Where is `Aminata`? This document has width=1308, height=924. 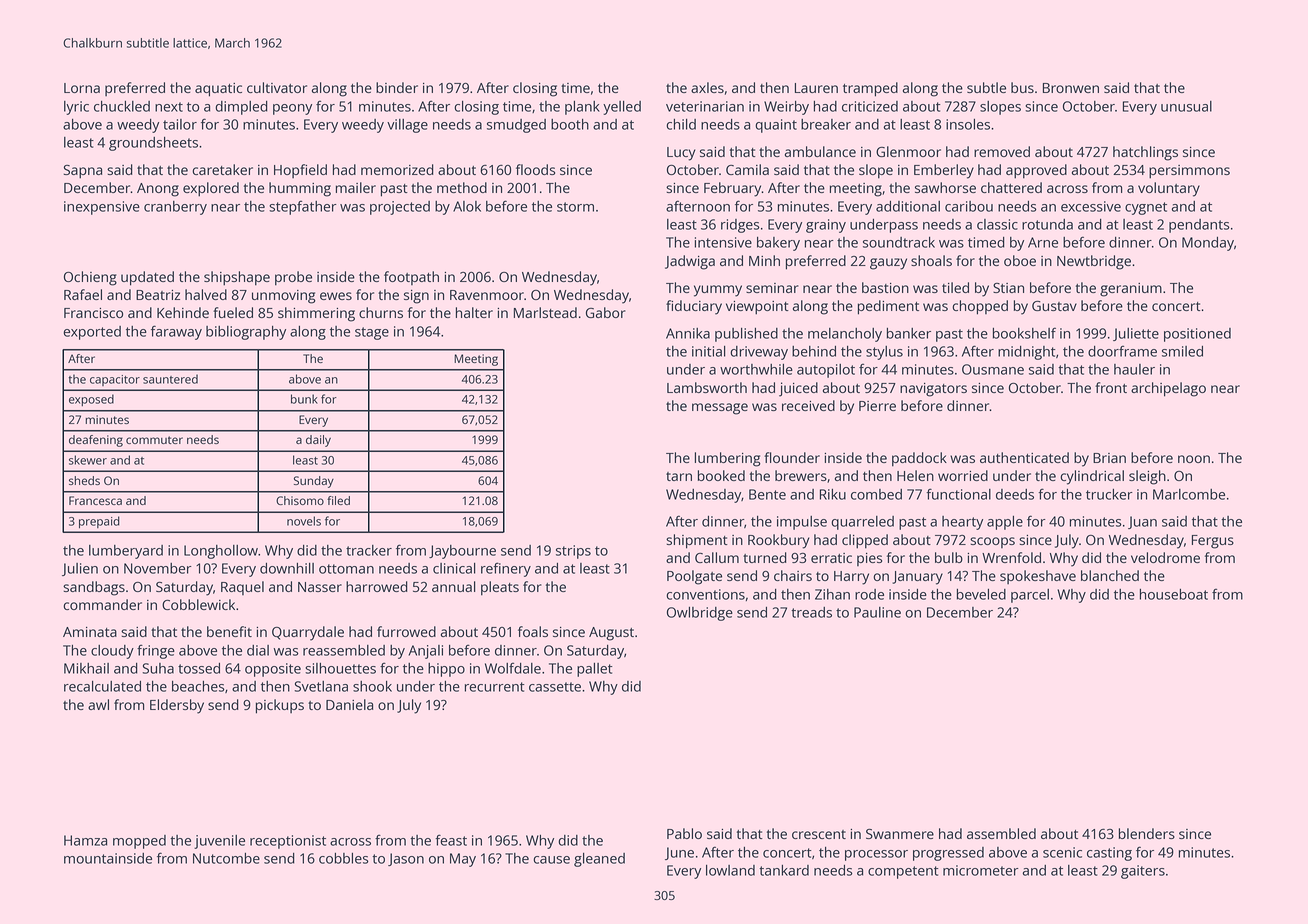 Aminata is located at coordinates (90, 632).
